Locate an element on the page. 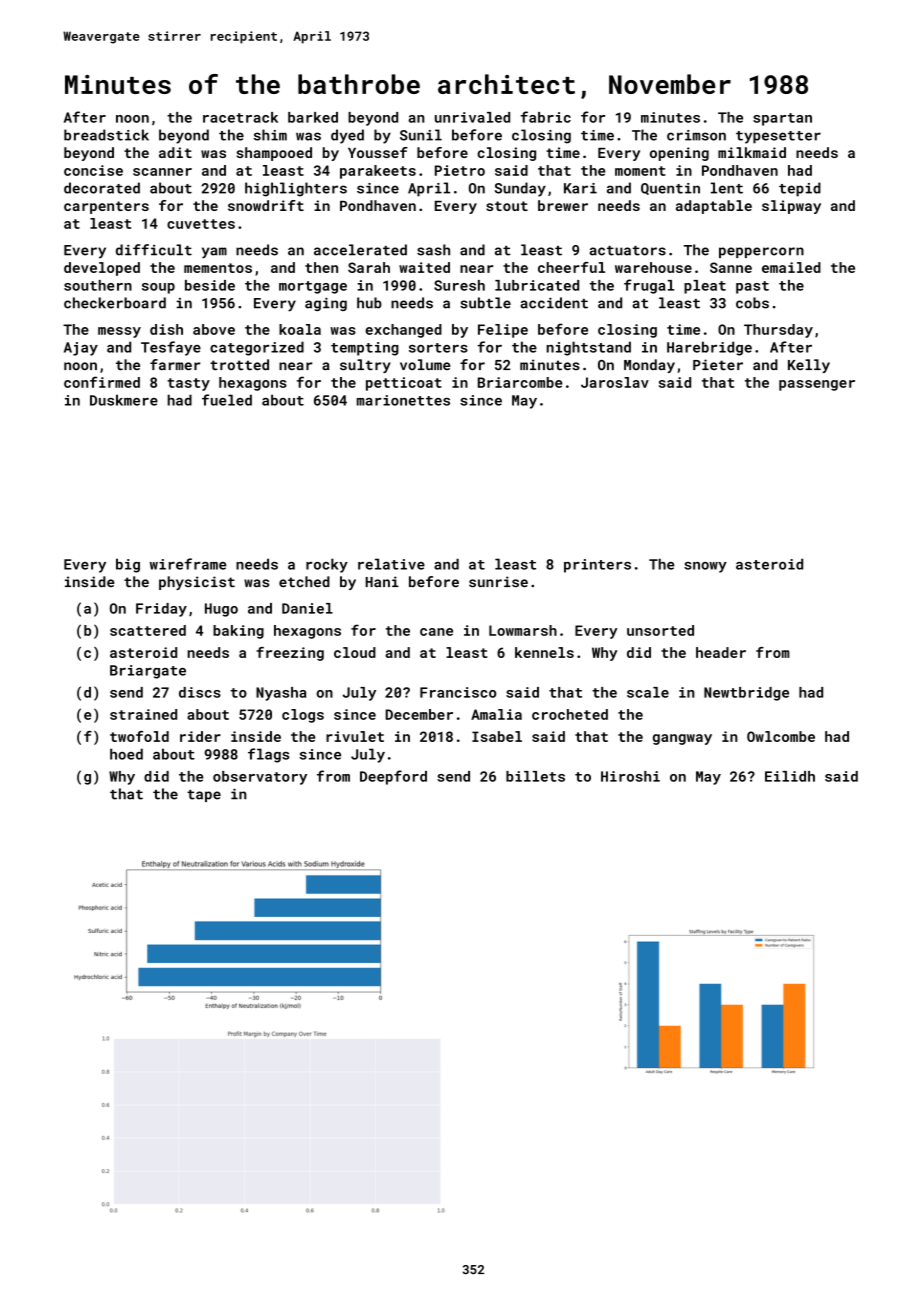  unsorted is located at coordinates (660, 630).
